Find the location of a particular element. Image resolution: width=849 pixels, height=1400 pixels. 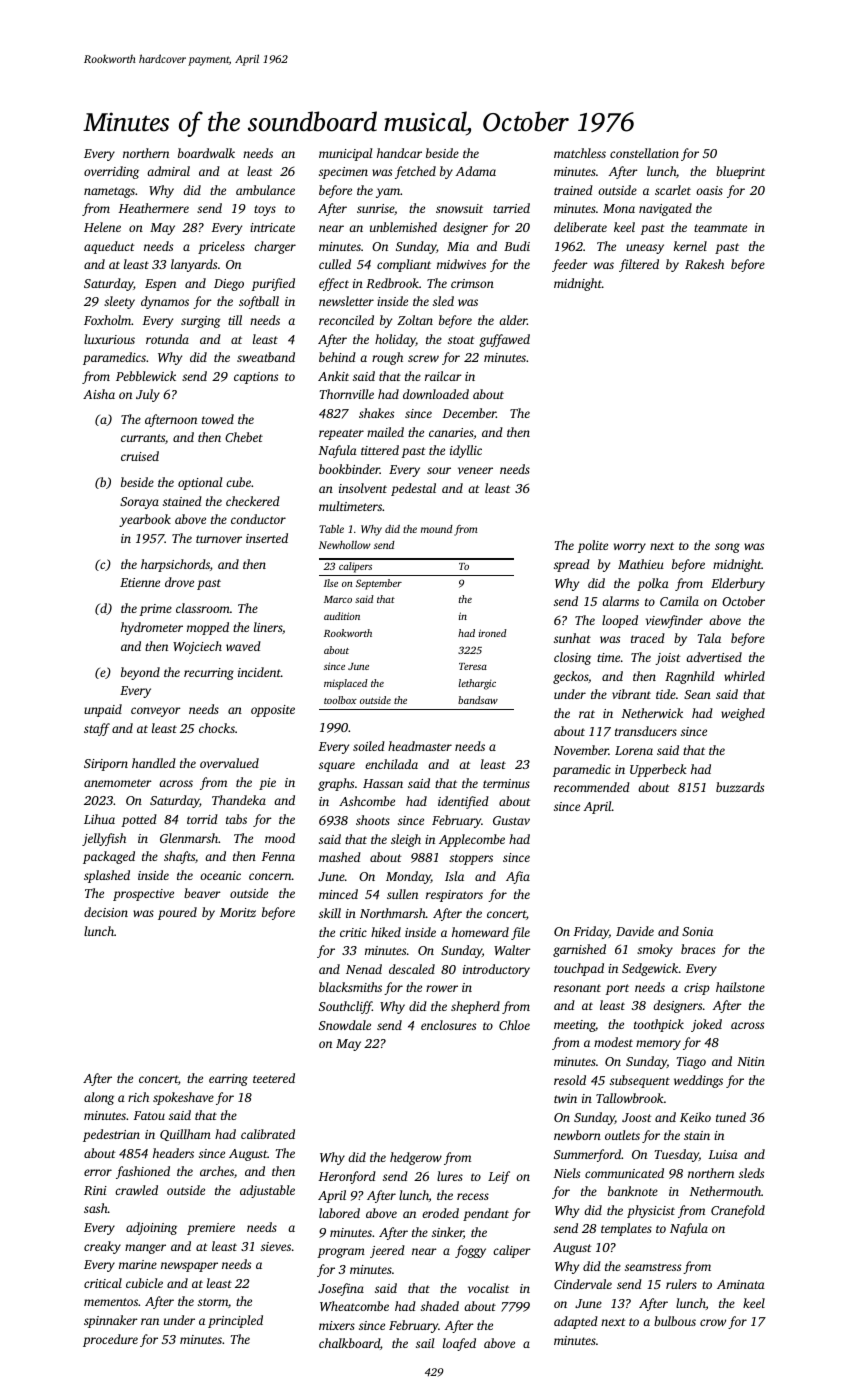

municipal is located at coordinates (345, 154).
